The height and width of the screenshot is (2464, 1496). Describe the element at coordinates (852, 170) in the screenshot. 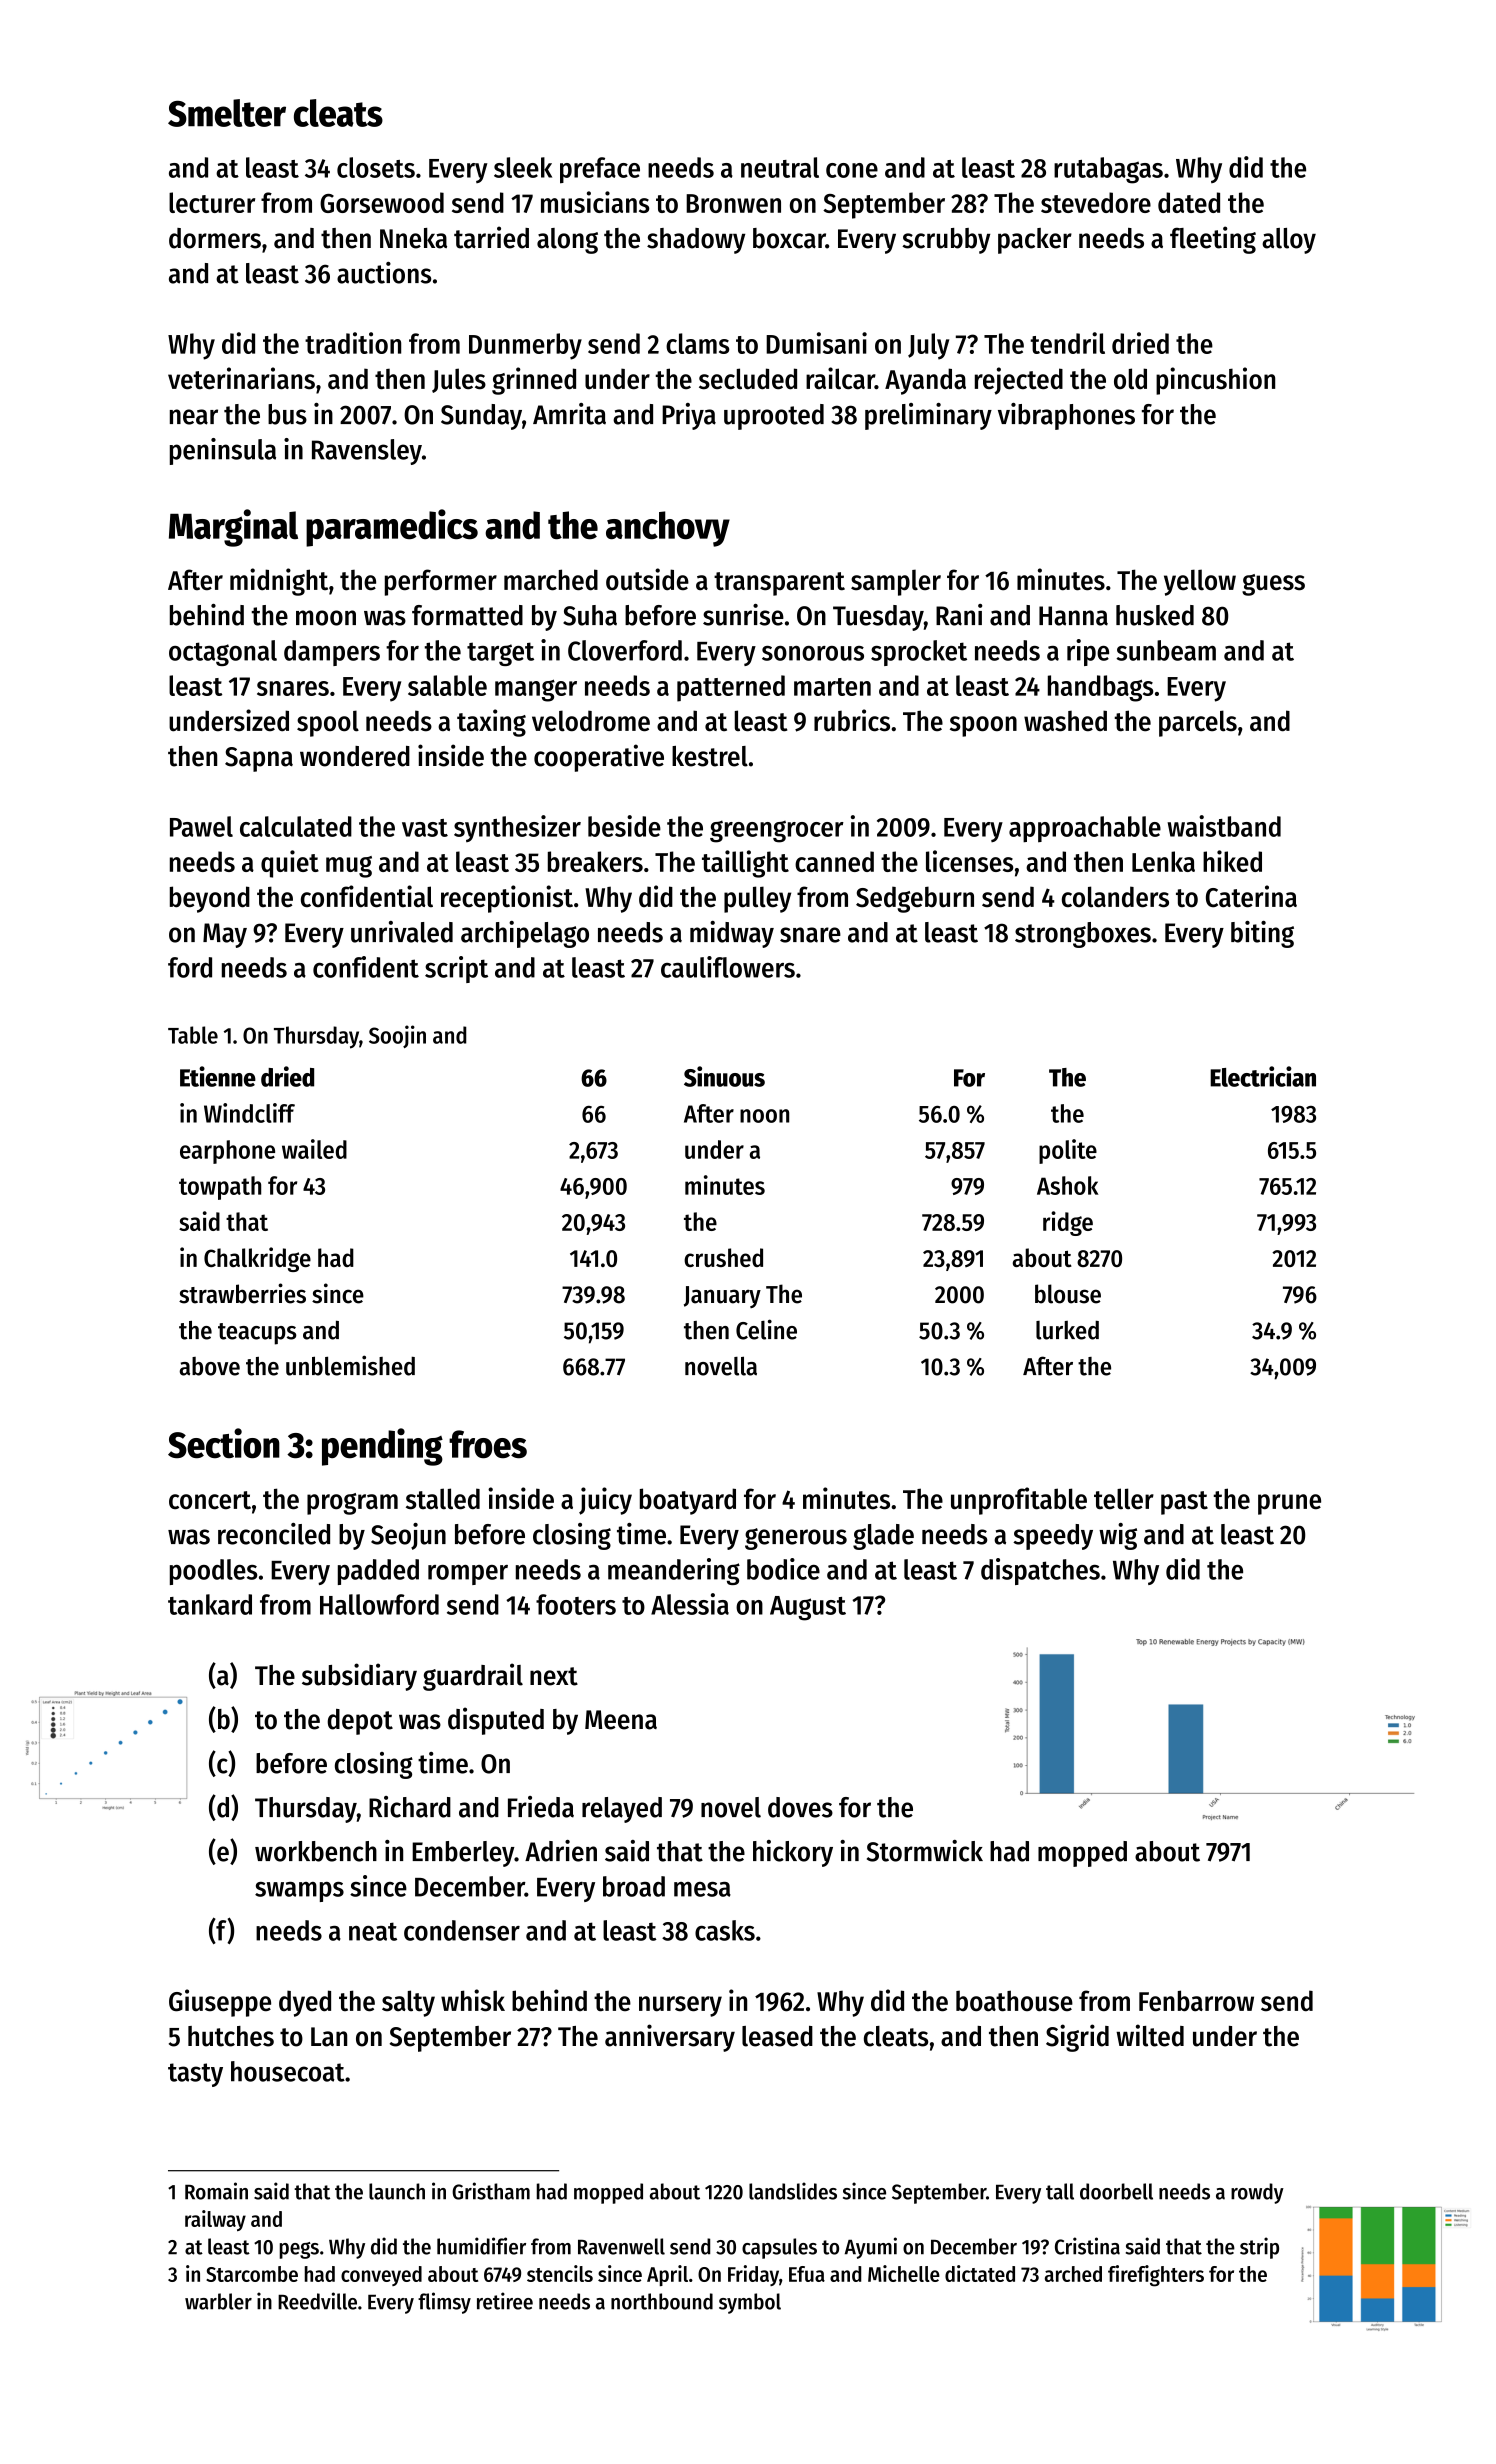

I see `cone` at that location.
